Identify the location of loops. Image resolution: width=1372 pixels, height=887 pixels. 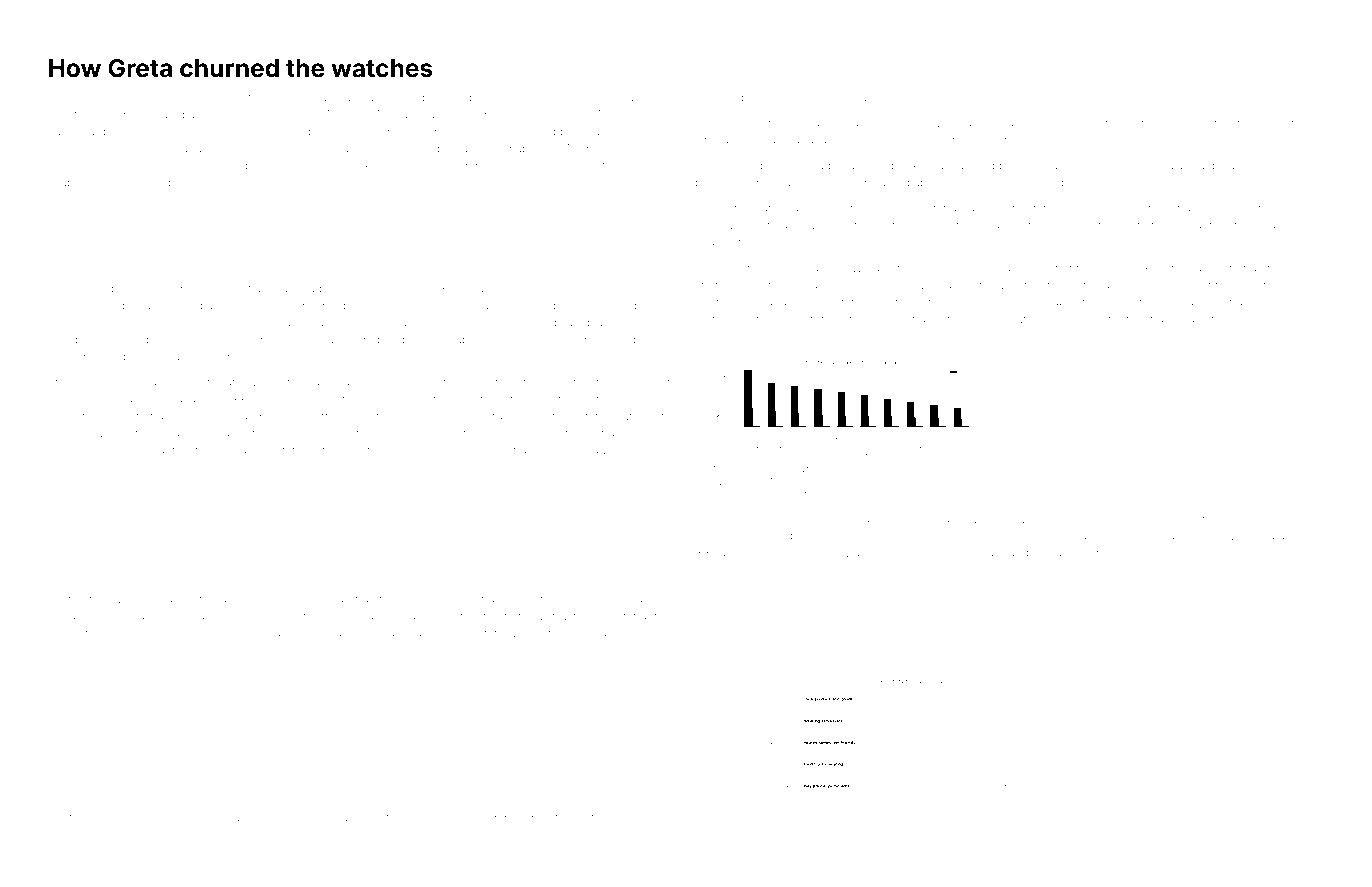
(995, 183).
